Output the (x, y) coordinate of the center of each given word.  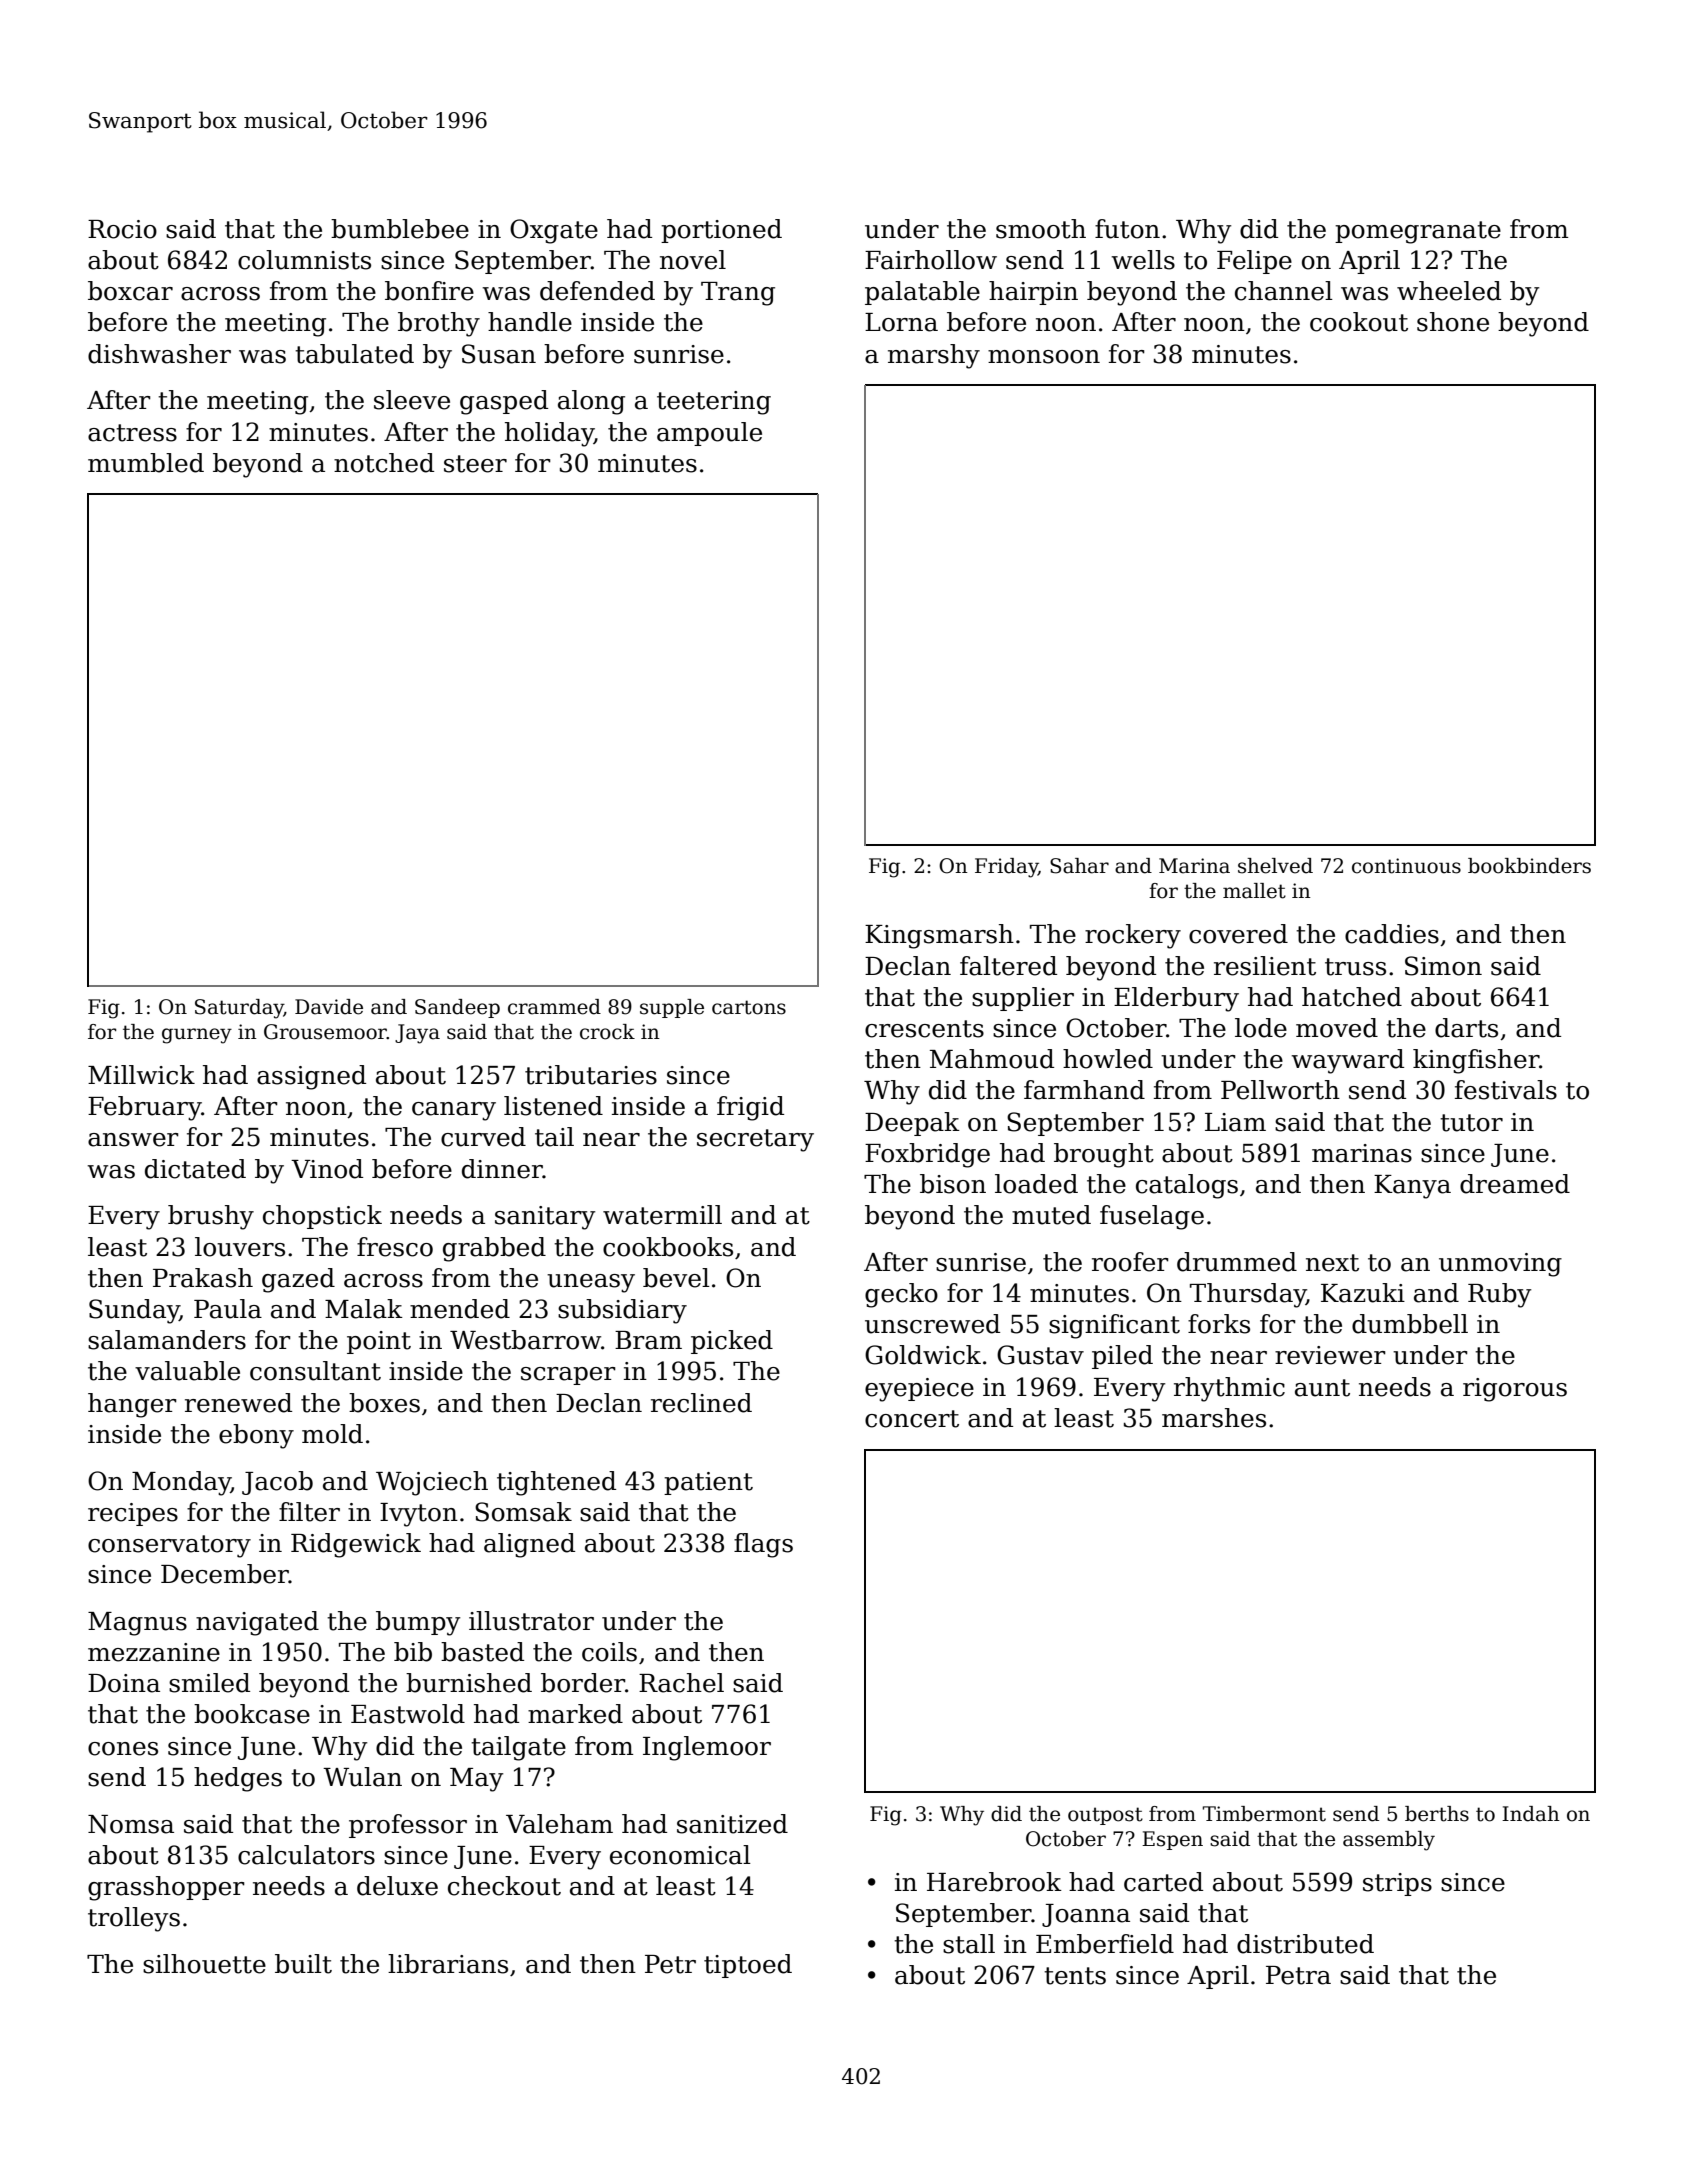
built (303, 1964)
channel (1284, 291)
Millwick (141, 1075)
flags (763, 1545)
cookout (1359, 322)
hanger (132, 1405)
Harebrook (994, 1882)
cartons (749, 1007)
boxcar (130, 291)
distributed (1305, 1944)
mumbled (146, 463)
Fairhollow (931, 260)
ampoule (709, 434)
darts (1466, 1028)
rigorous (1515, 1390)
